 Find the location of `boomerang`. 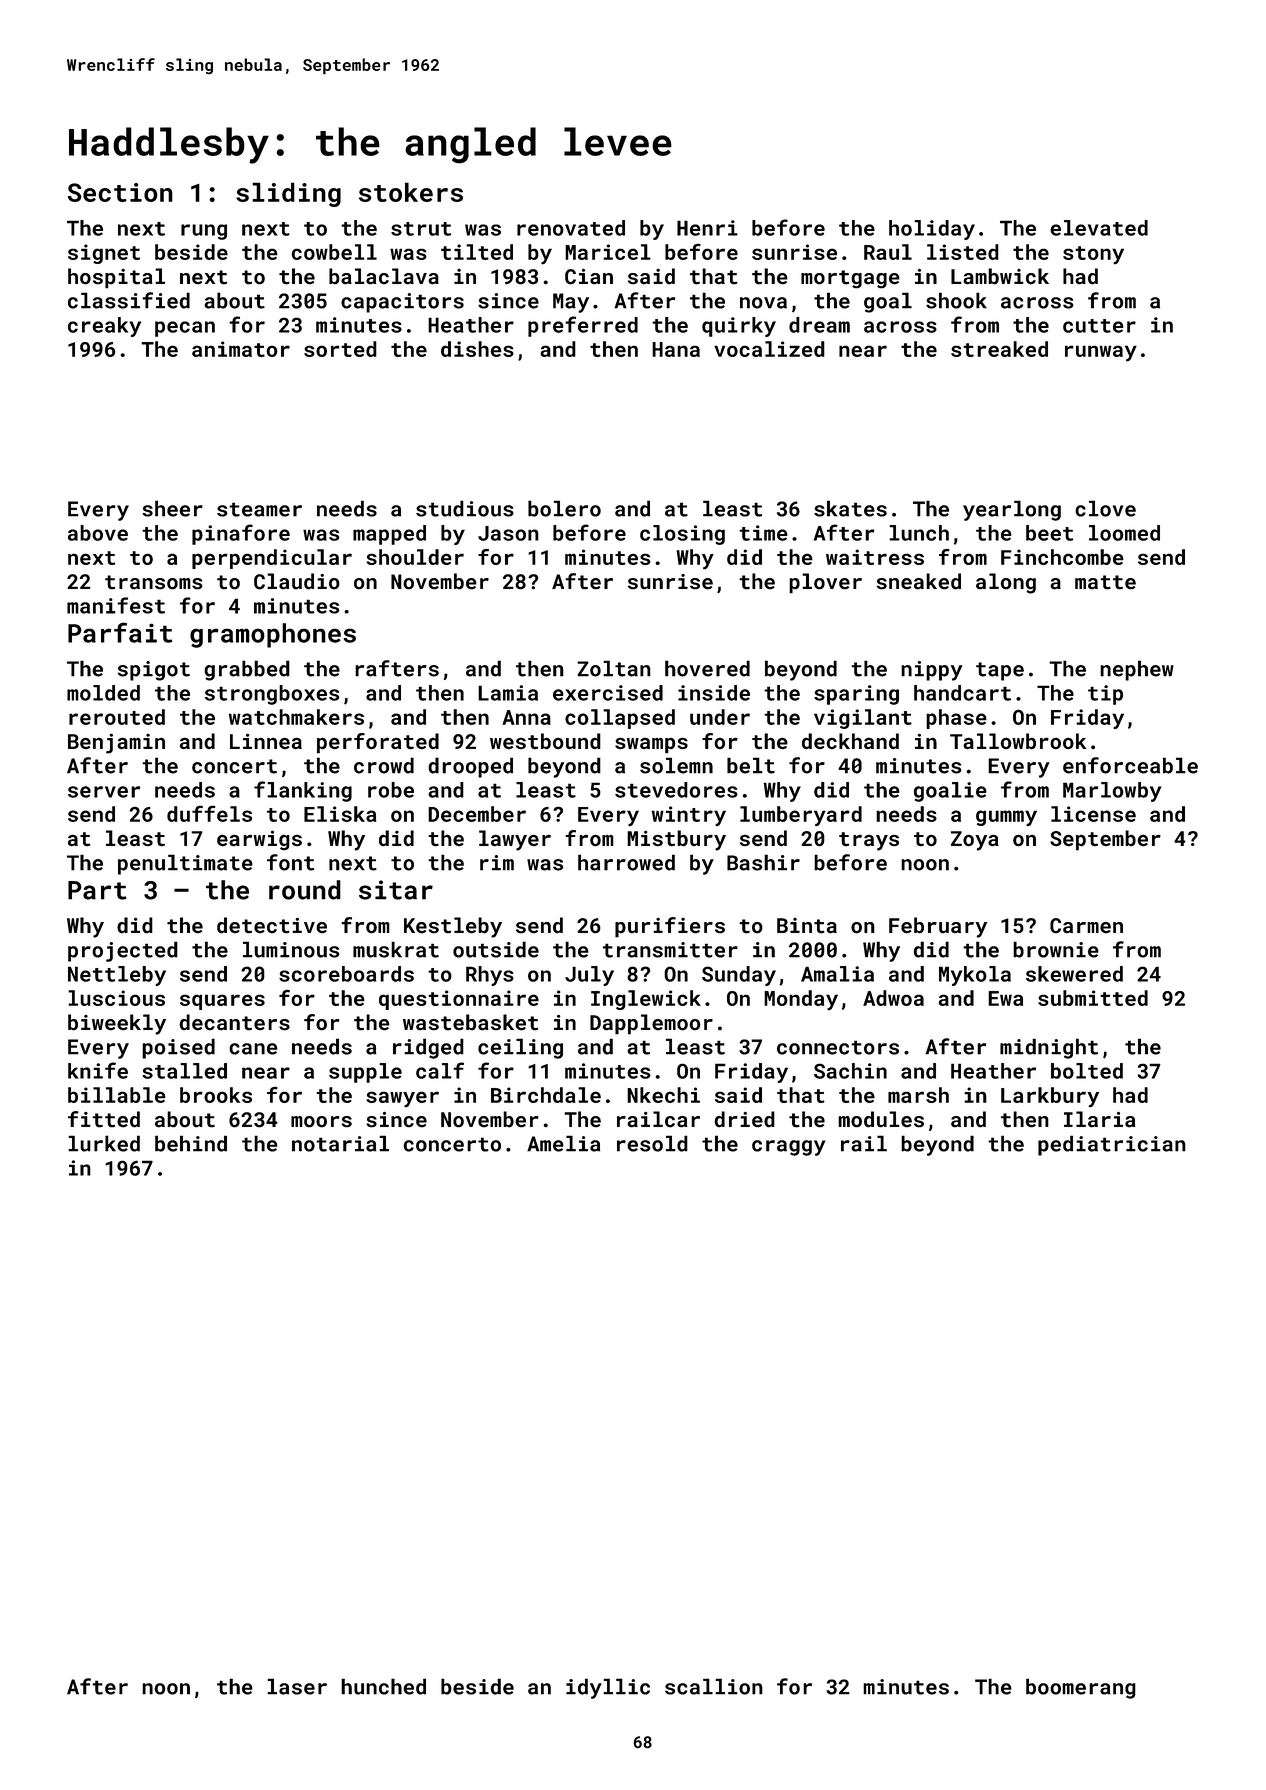

boomerang is located at coordinates (1081, 1688).
